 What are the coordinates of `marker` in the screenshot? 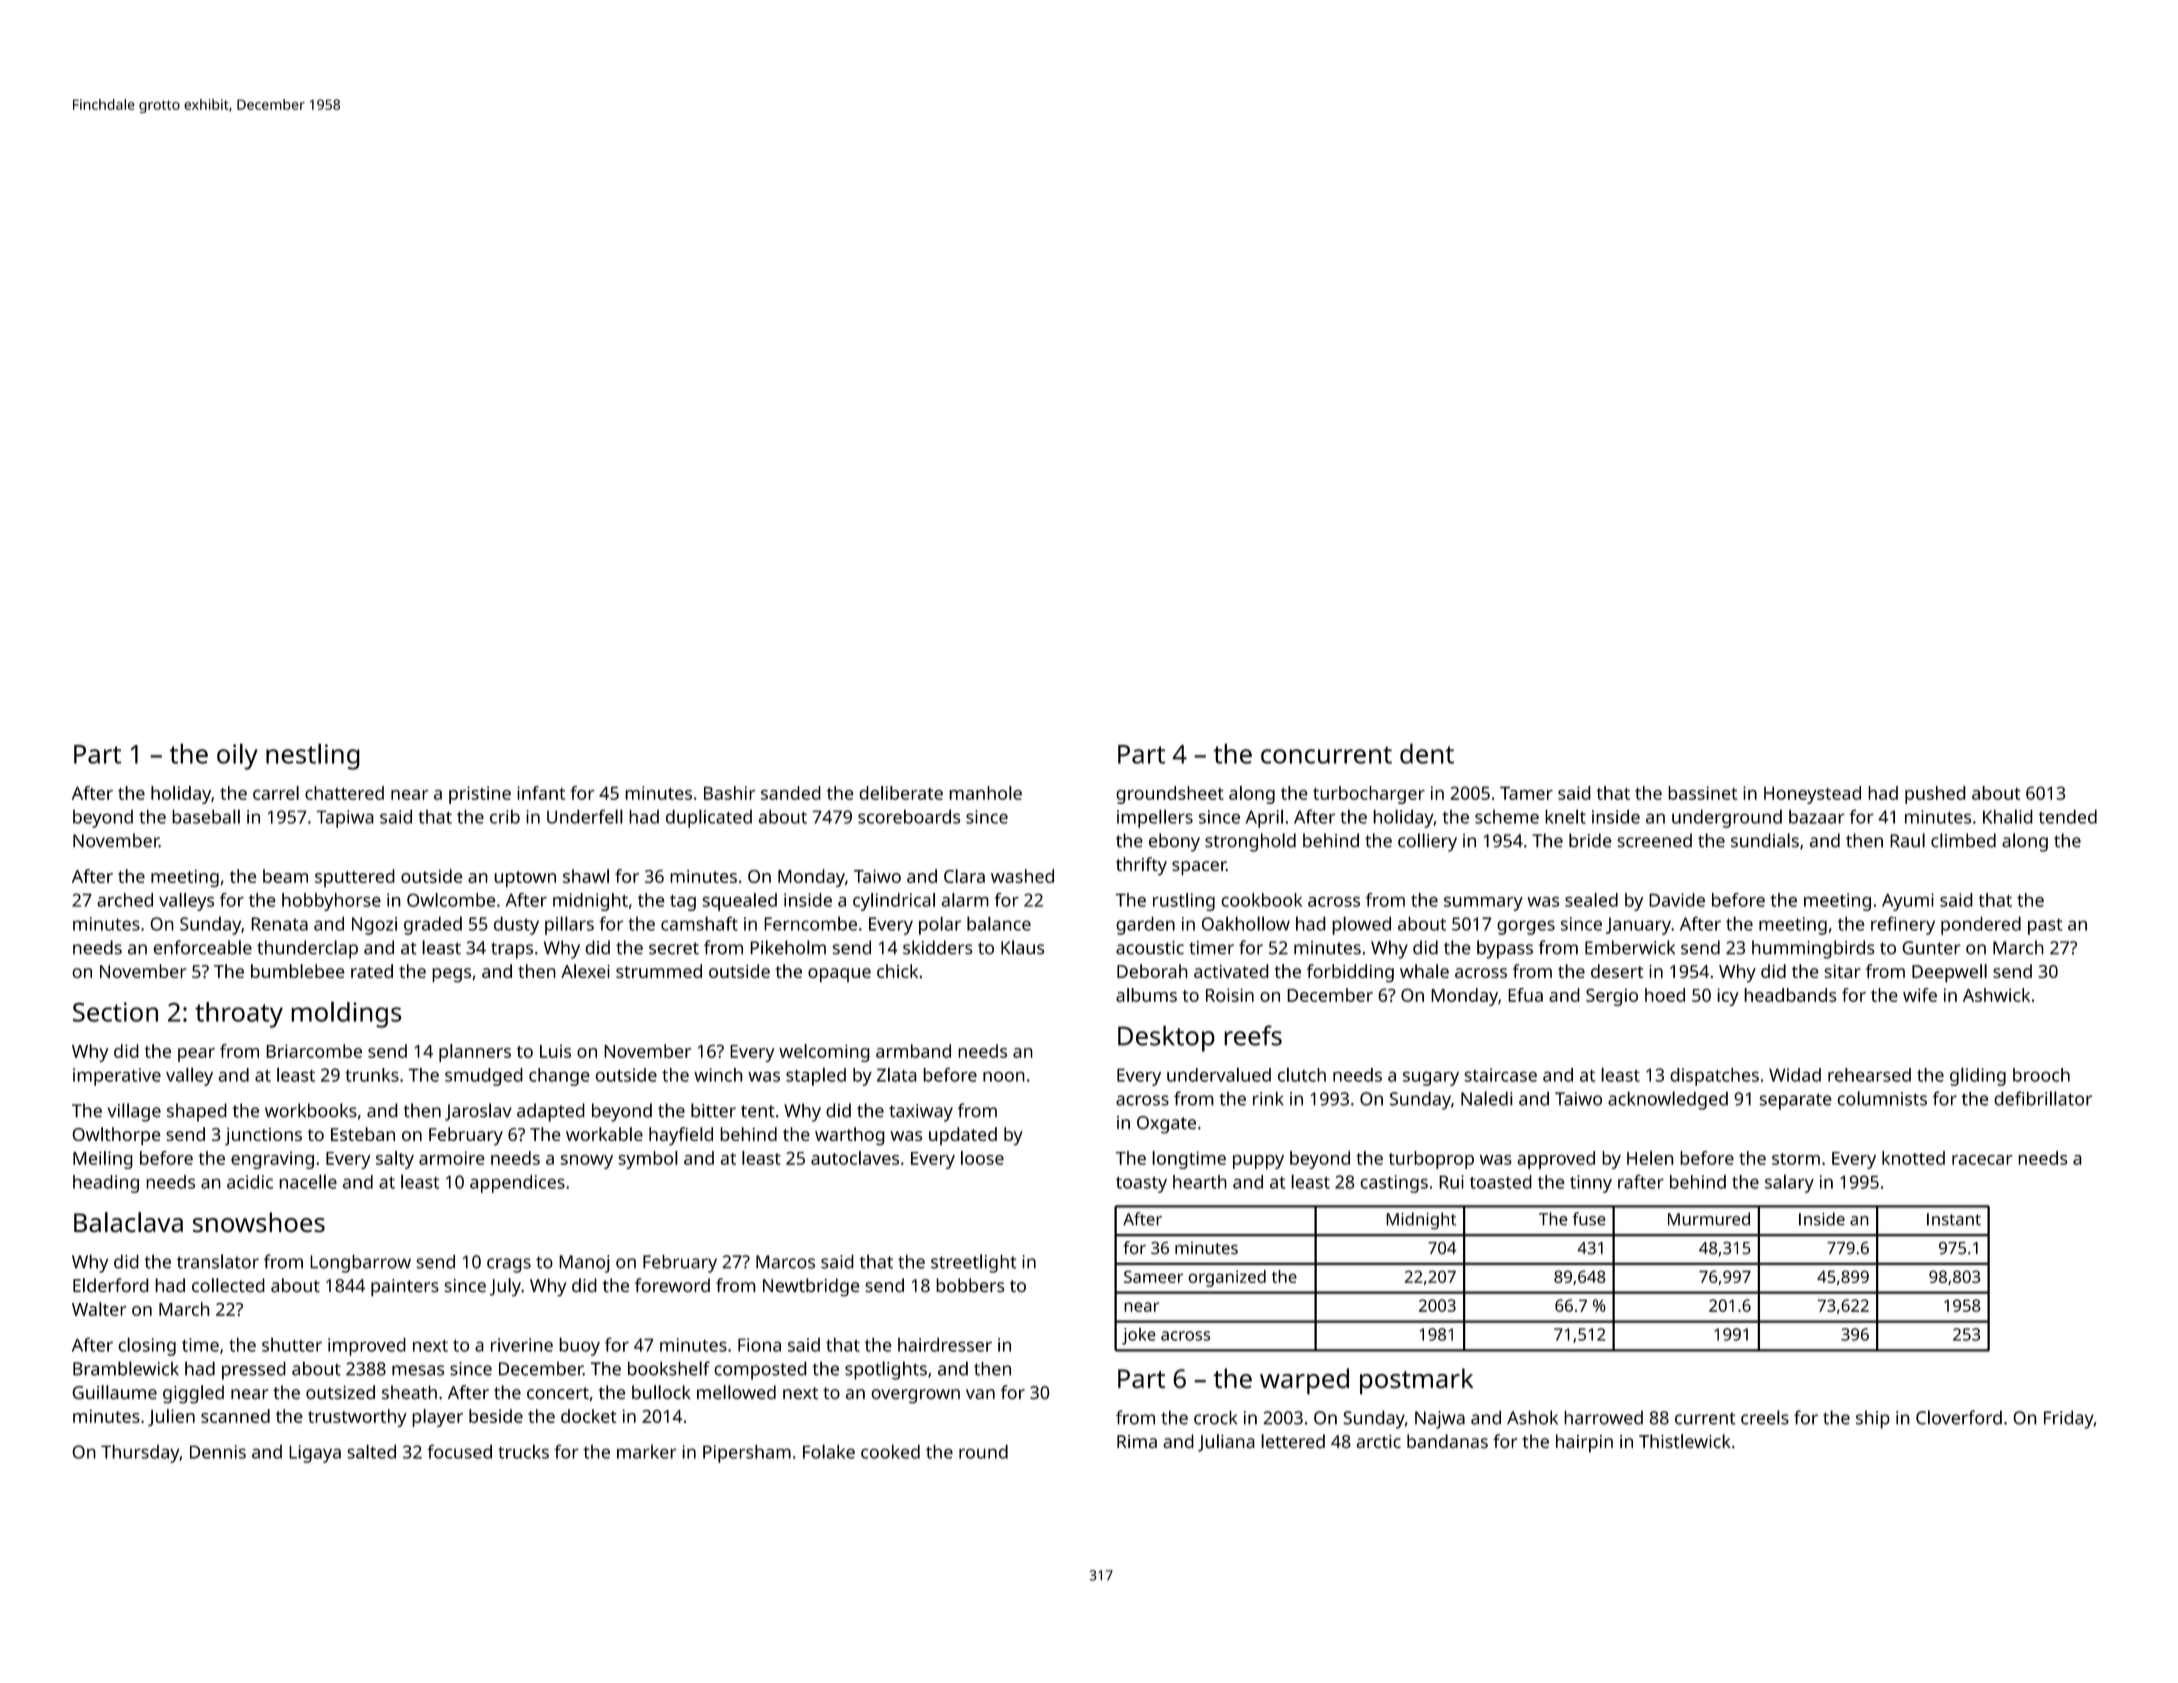 It's located at (647, 1452).
